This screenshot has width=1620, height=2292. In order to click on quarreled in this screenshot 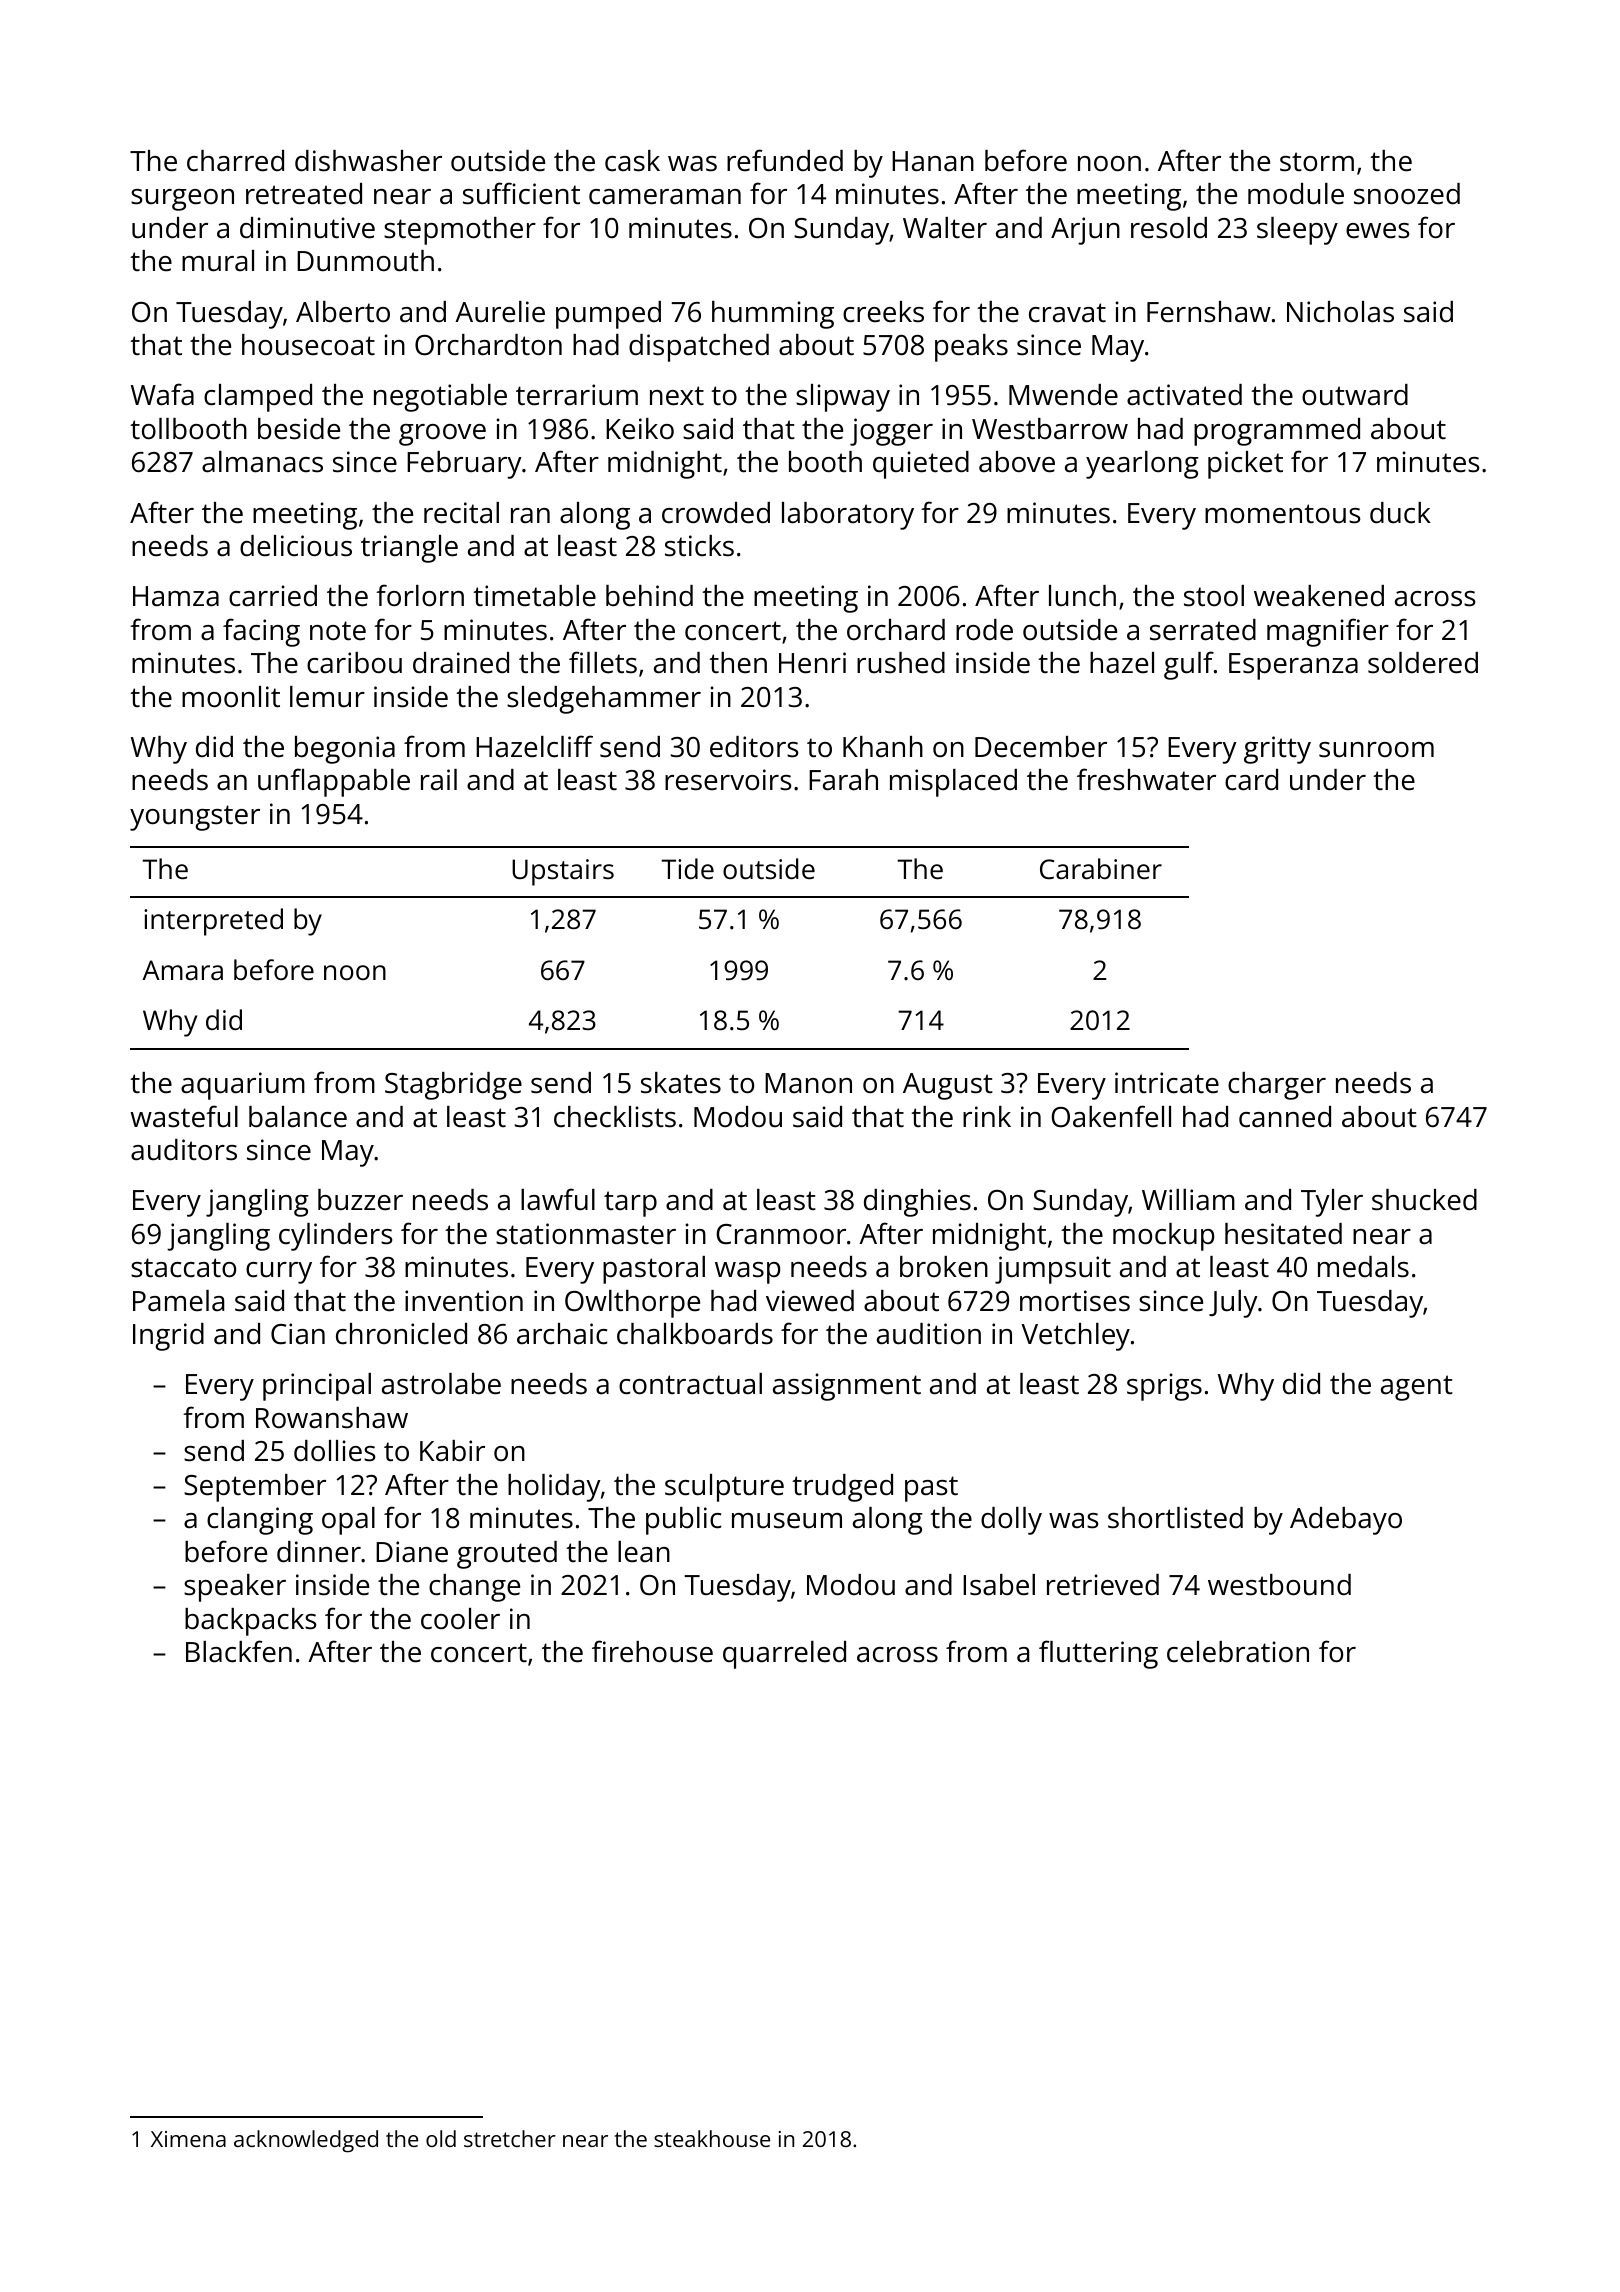, I will do `click(784, 1655)`.
